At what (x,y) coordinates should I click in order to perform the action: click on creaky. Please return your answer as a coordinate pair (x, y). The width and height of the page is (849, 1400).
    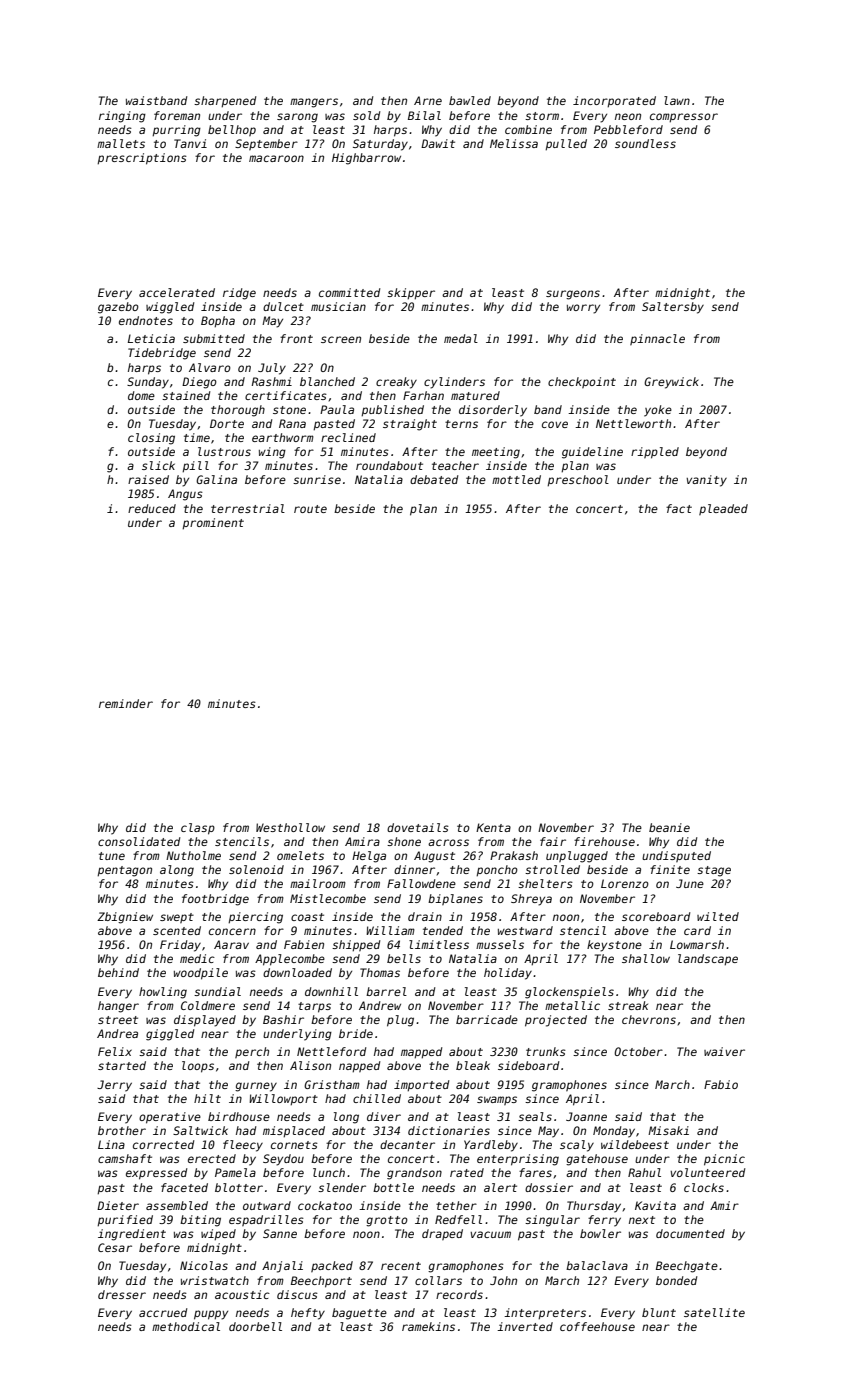
    Looking at the image, I should click on (396, 383).
